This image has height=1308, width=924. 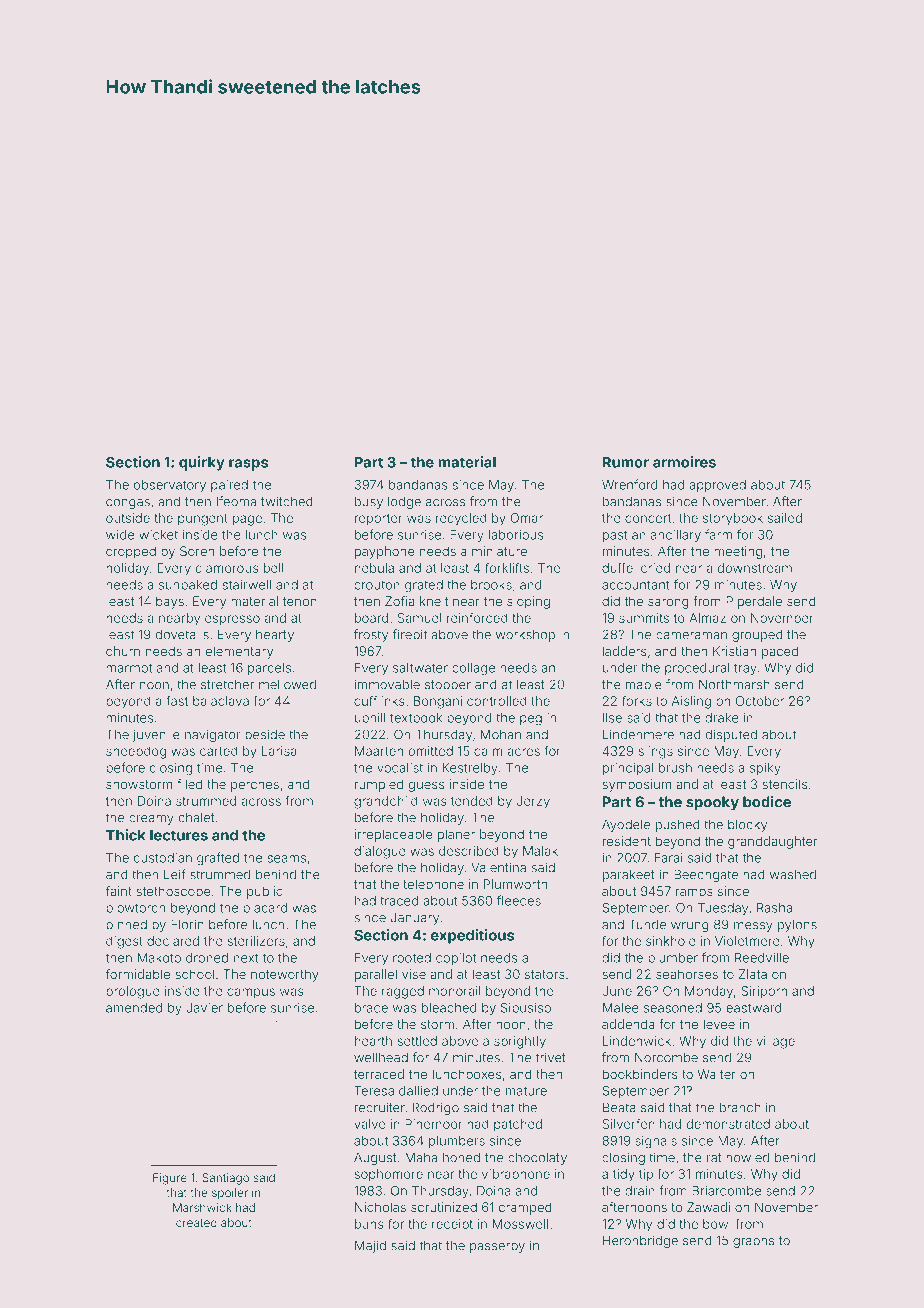 What do you see at coordinates (776, 1042) in the image?
I see `village` at bounding box center [776, 1042].
